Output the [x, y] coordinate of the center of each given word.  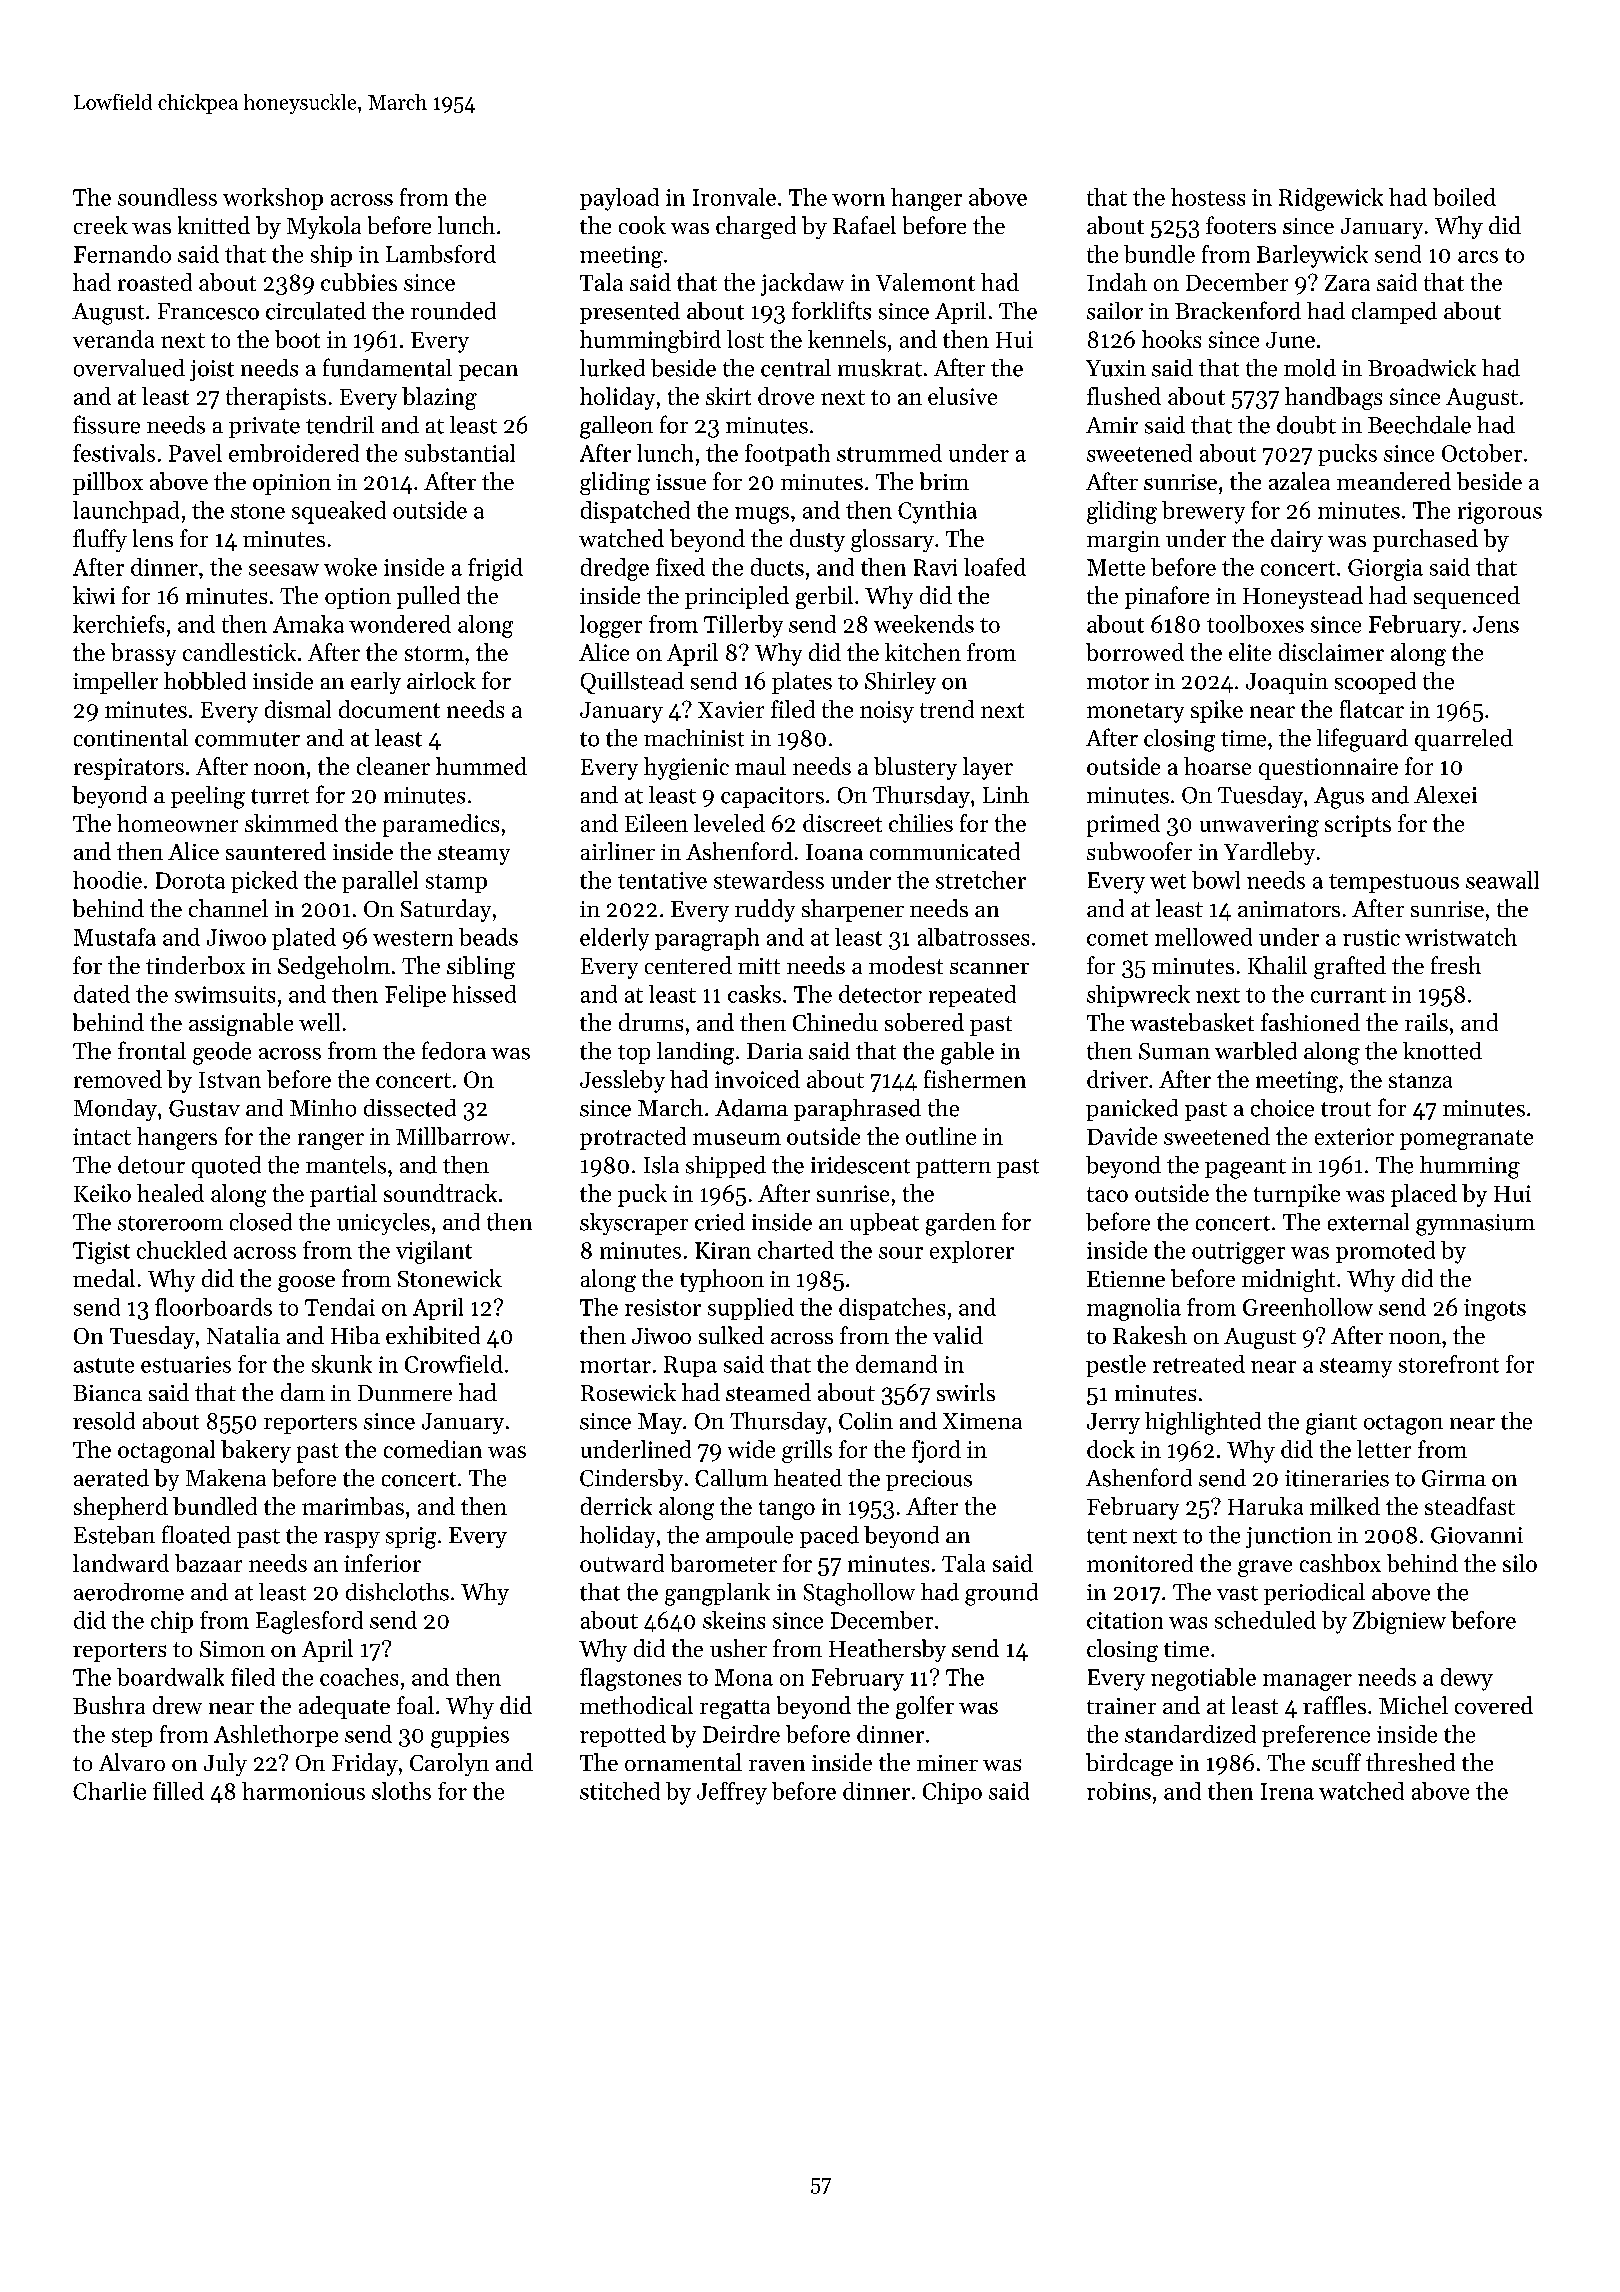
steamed [768, 1392]
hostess [1208, 197]
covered [1494, 1705]
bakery [256, 1451]
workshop [273, 199]
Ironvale [734, 197]
